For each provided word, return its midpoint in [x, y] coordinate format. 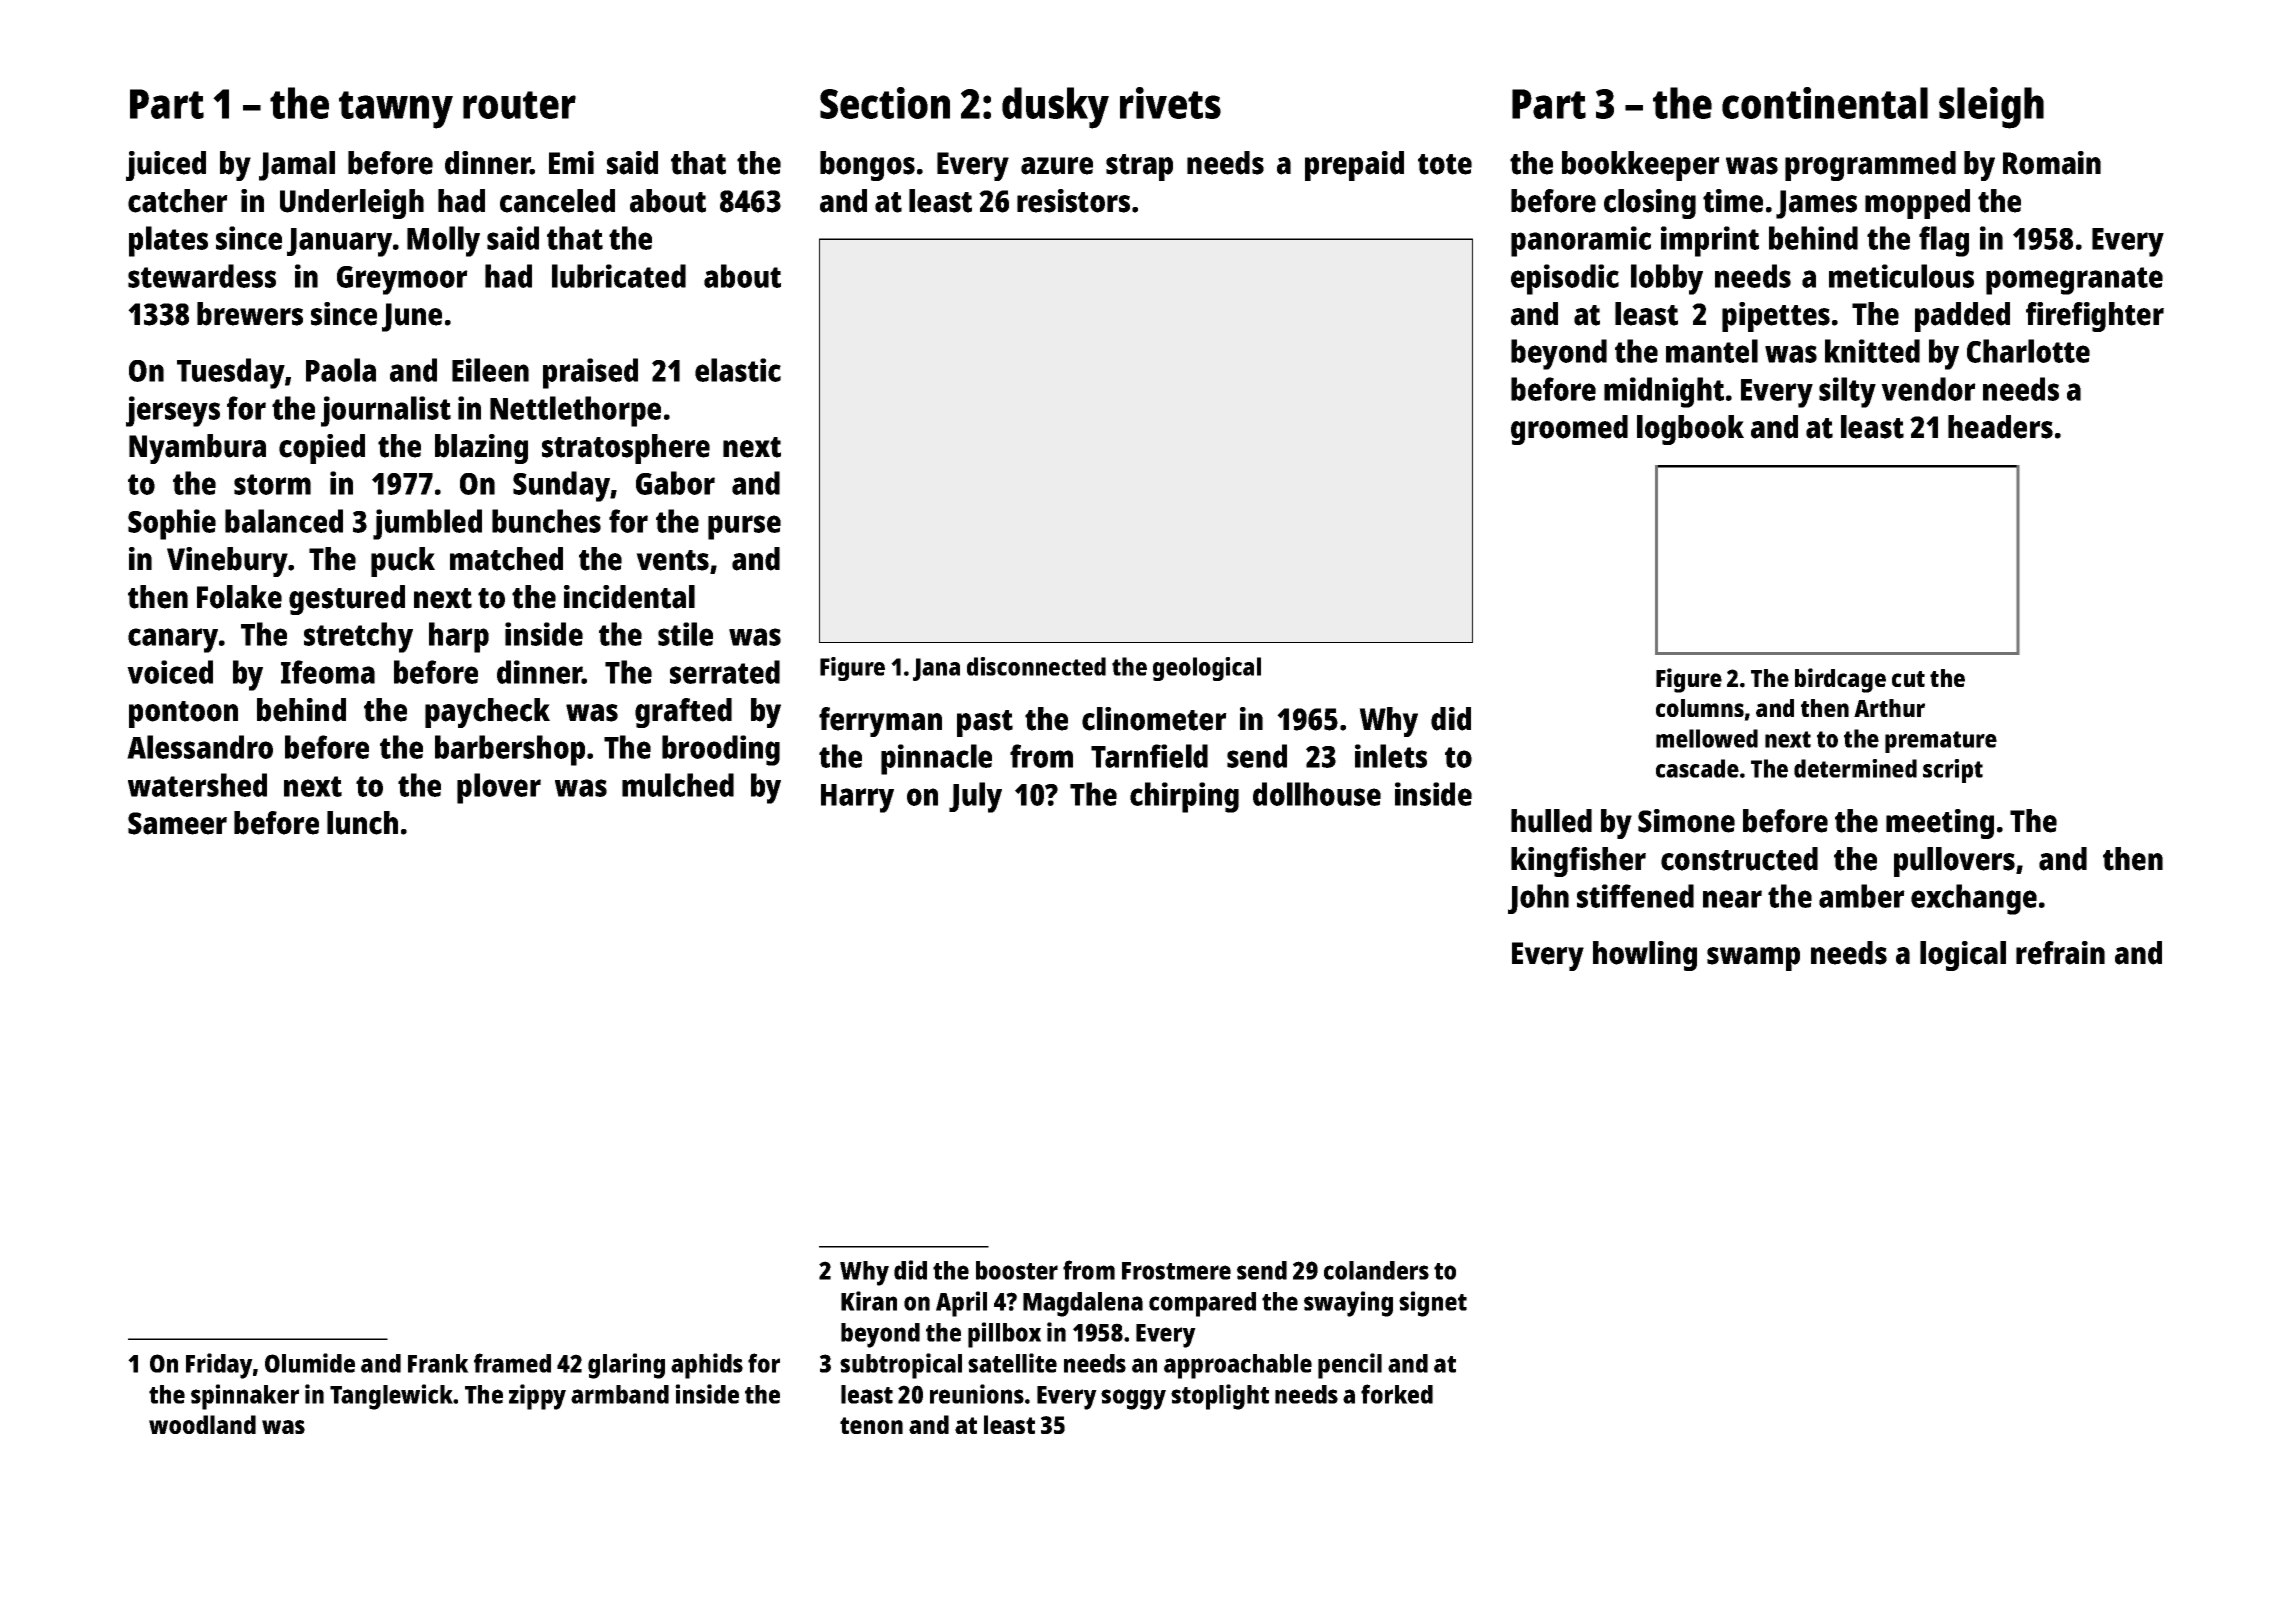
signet [1433, 1304]
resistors [1073, 201]
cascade [1697, 768]
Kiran [869, 1301]
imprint [1710, 241]
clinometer [1154, 719]
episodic [1565, 279]
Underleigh [352, 204]
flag [1944, 241]
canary [173, 640]
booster [1017, 1270]
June [412, 317]
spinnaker [245, 1397]
